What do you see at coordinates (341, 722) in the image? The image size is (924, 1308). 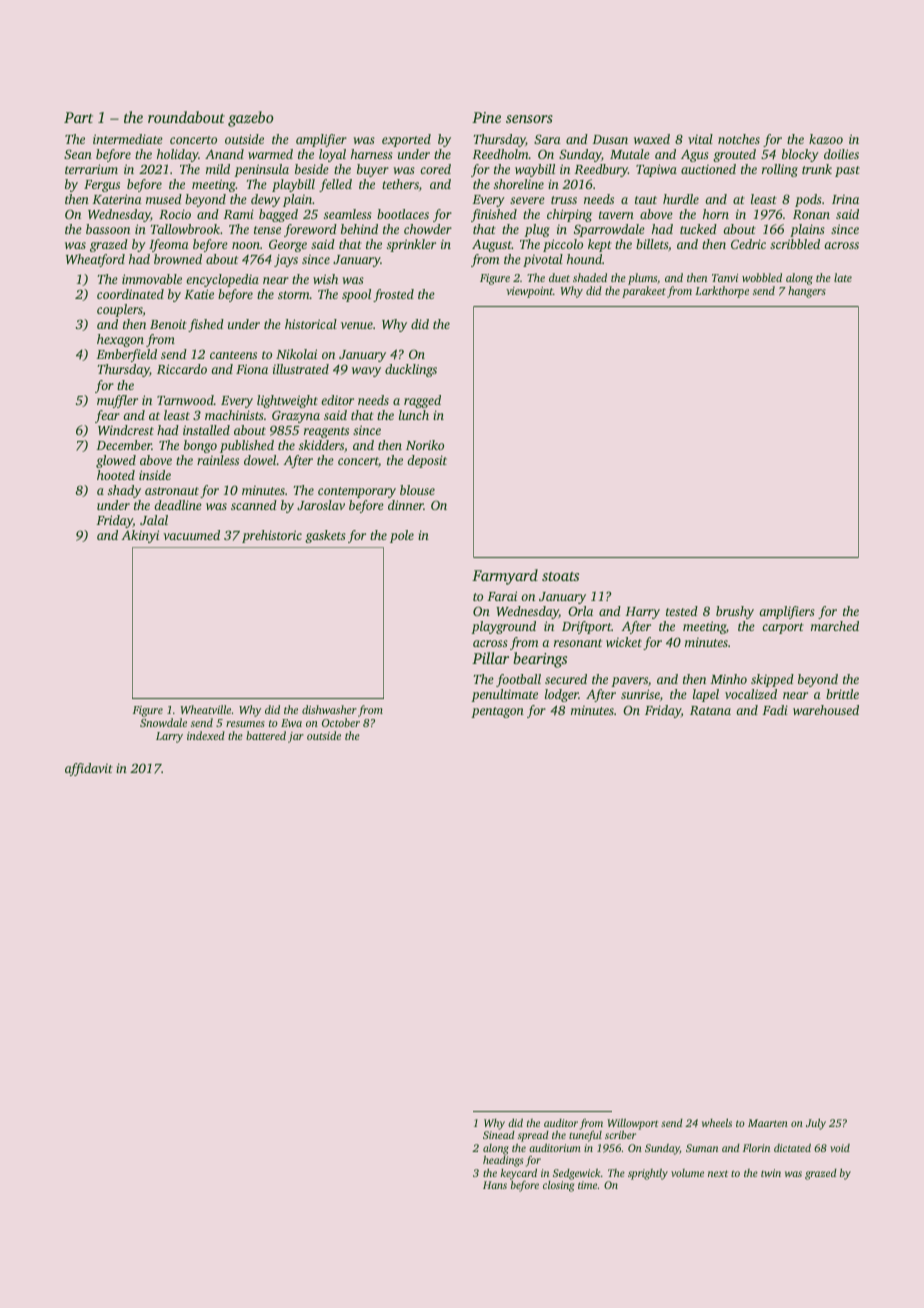 I see `October` at bounding box center [341, 722].
